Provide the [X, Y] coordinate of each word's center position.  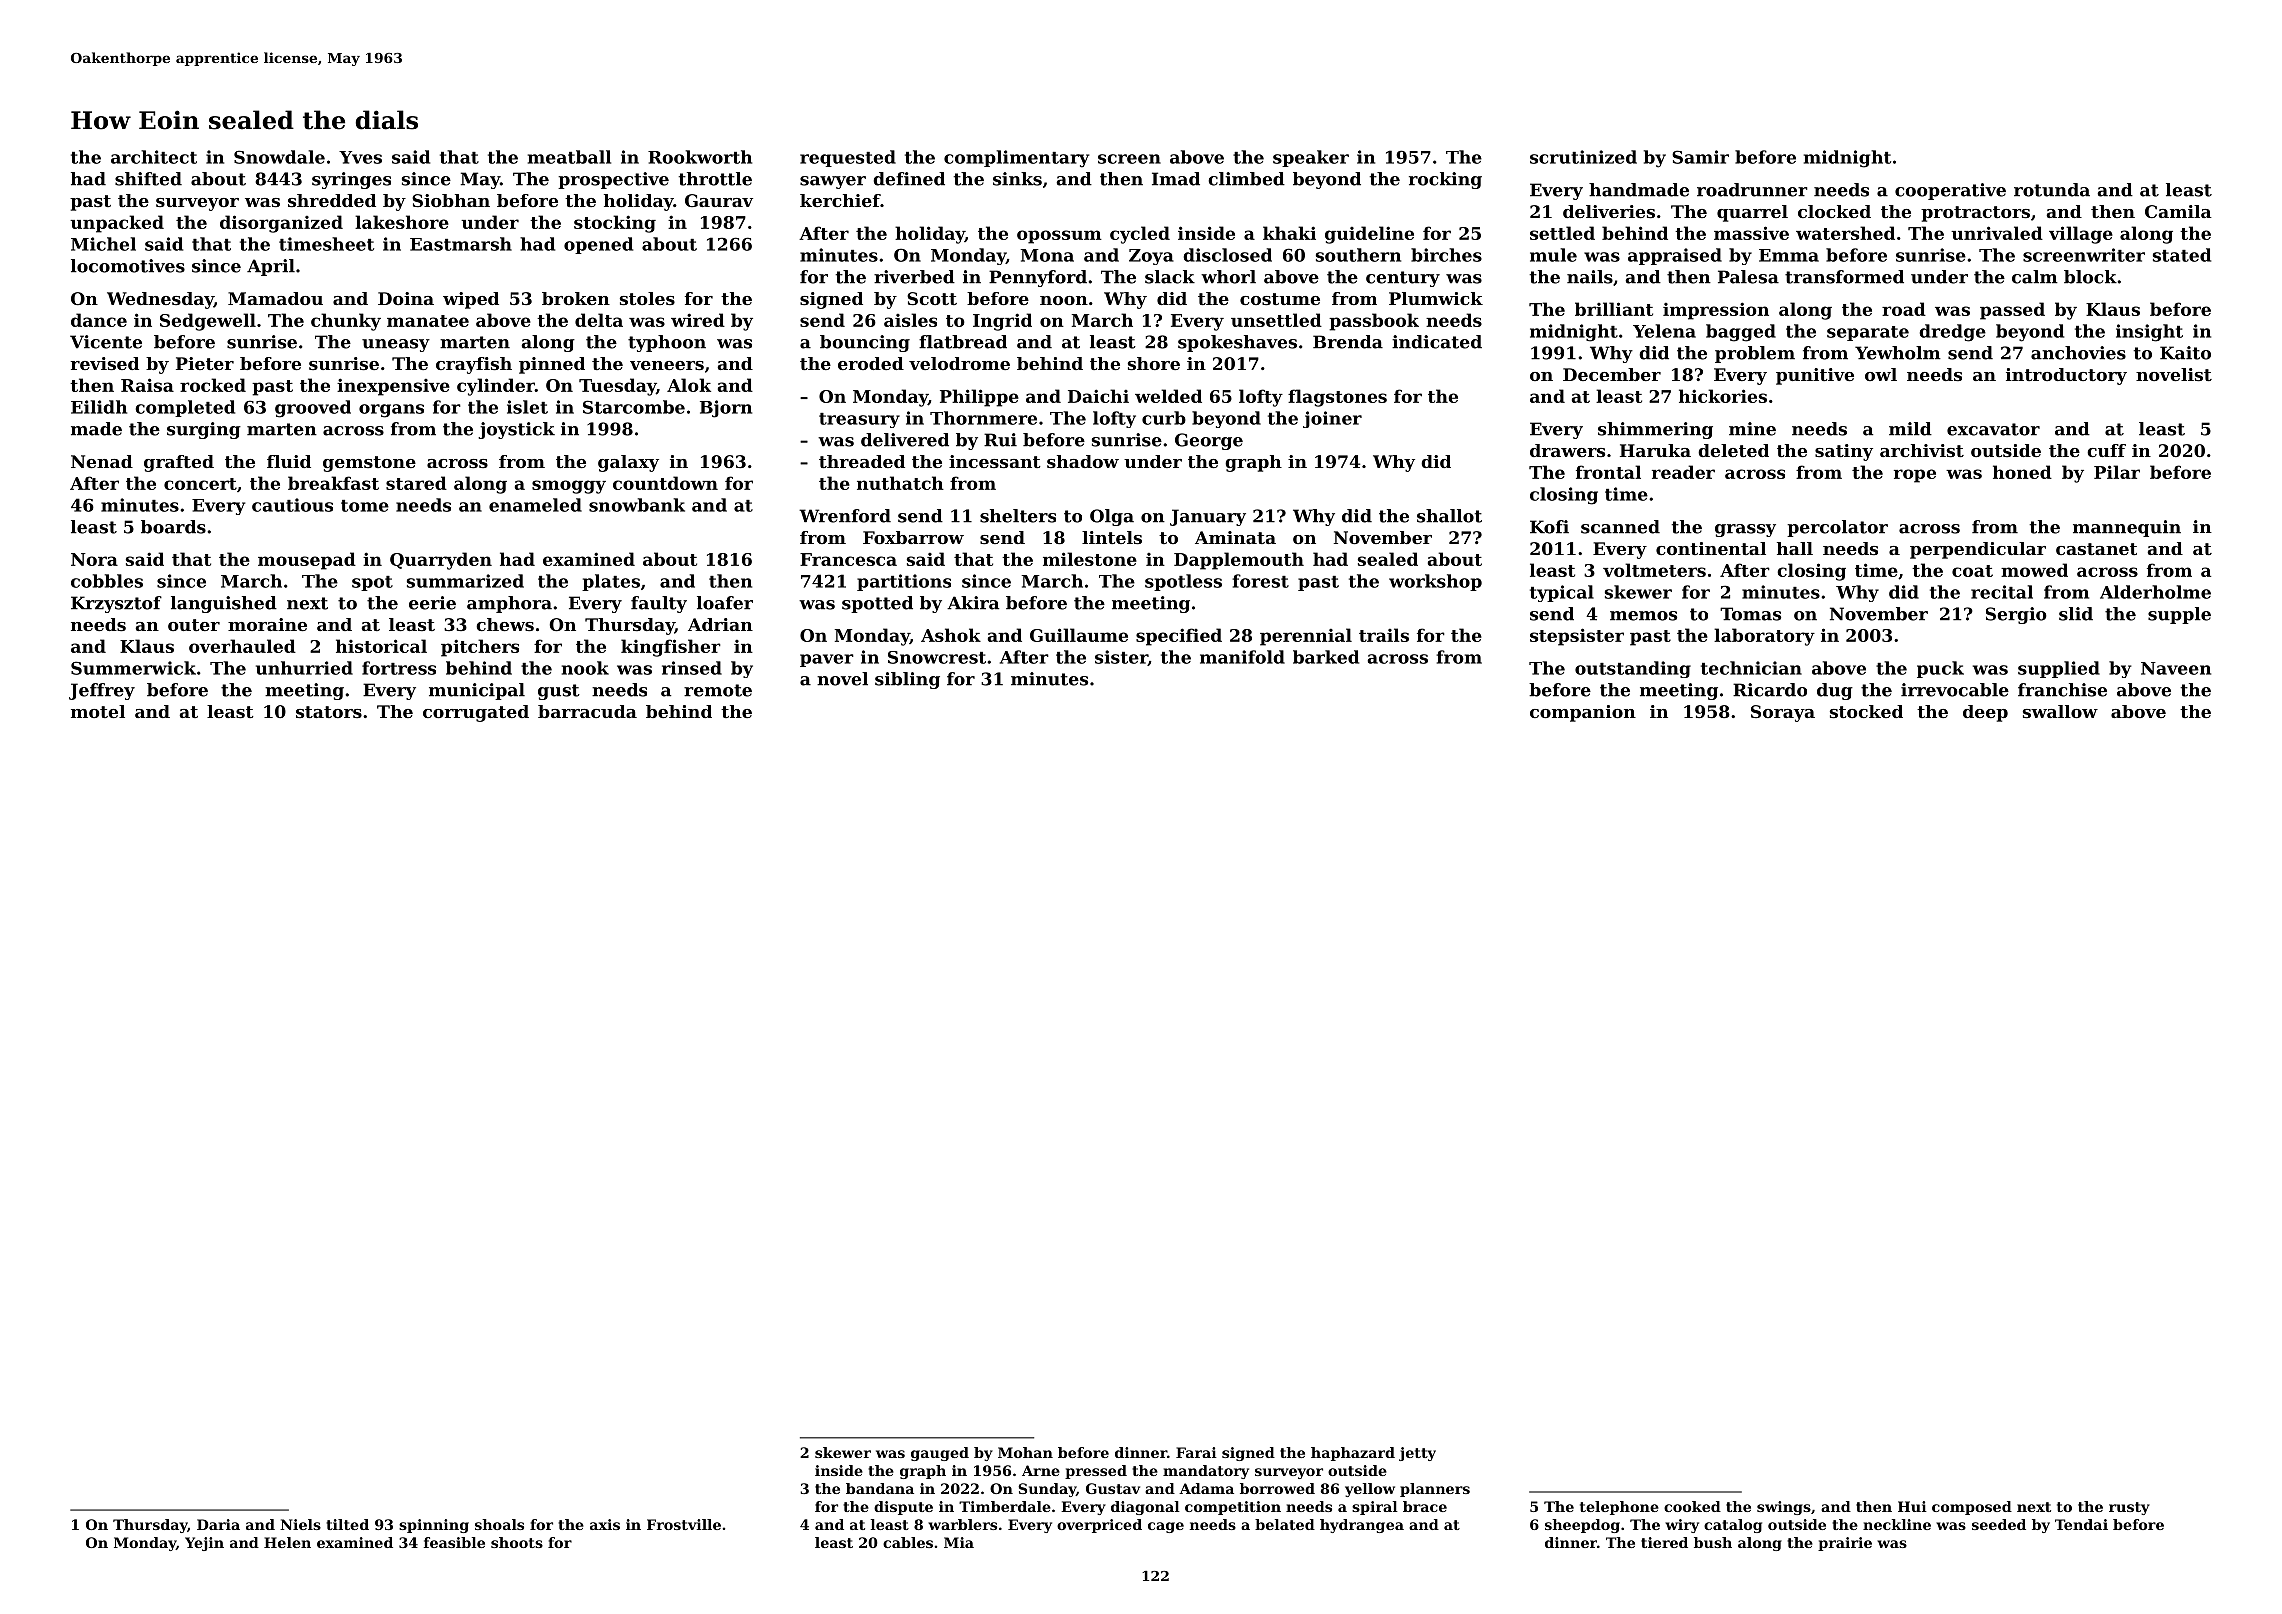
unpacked [117, 224]
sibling [907, 680]
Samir [1700, 157]
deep [1985, 713]
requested [848, 158]
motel [98, 711]
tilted [347, 1524]
